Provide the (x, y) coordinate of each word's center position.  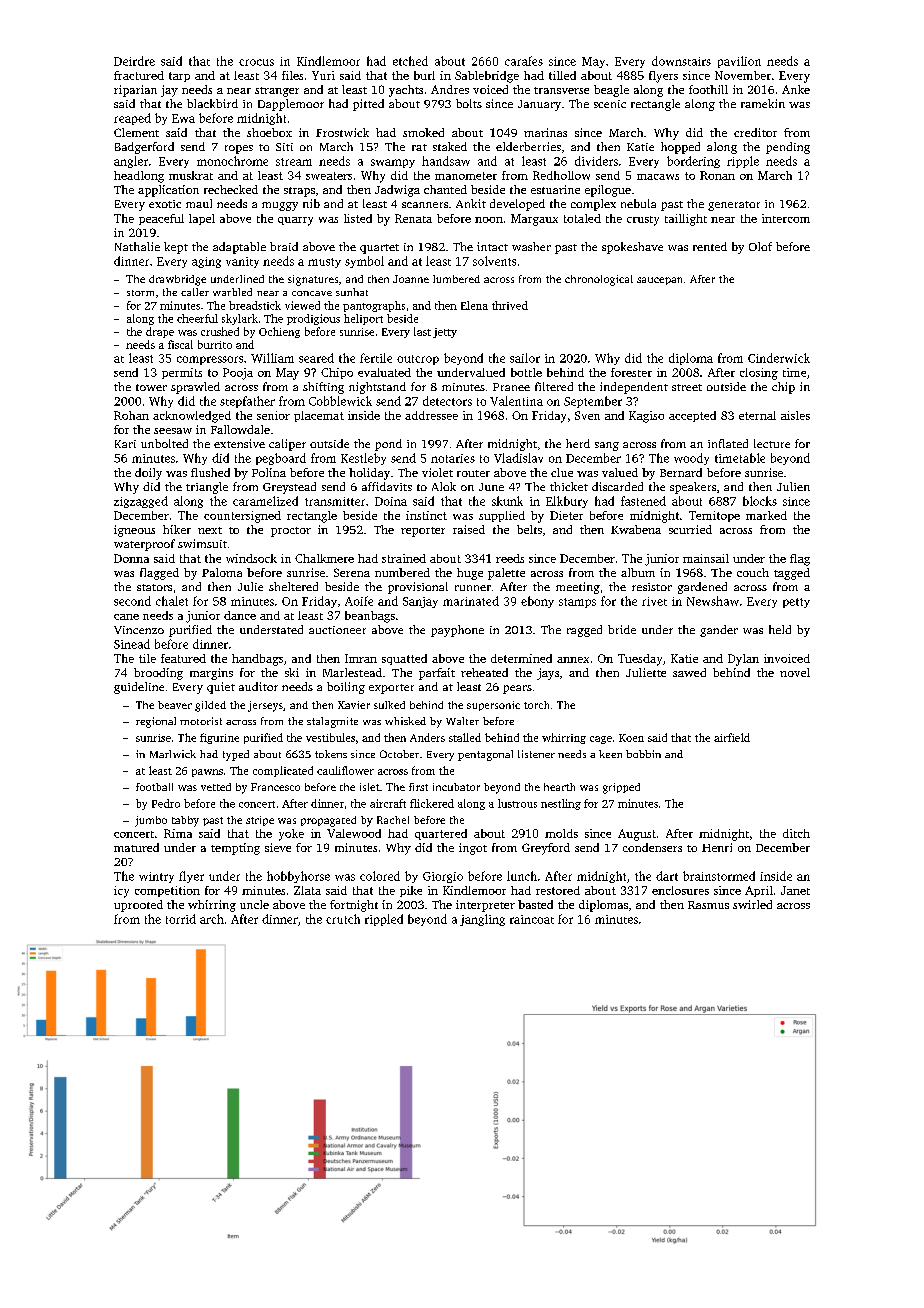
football (154, 787)
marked (766, 515)
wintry (156, 877)
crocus (256, 62)
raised (469, 529)
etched (410, 61)
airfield (732, 737)
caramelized (265, 501)
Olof (760, 246)
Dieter (566, 515)
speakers (693, 488)
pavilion (739, 62)
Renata (413, 218)
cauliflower (345, 770)
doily (148, 474)
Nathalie (137, 246)
